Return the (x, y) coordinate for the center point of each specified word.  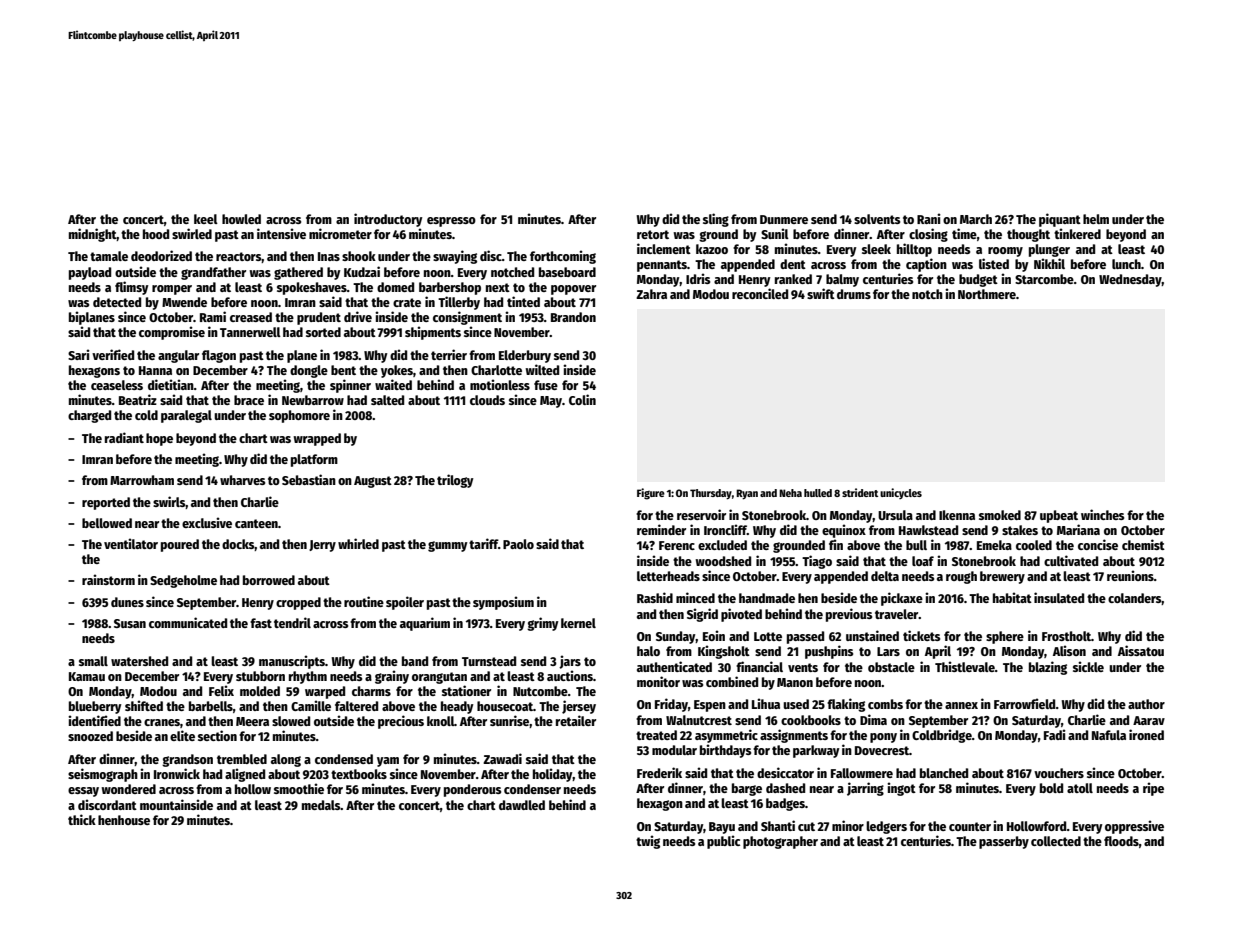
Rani (929, 218)
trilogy (455, 481)
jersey (579, 707)
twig (648, 842)
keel (206, 219)
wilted (542, 369)
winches (1102, 514)
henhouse (124, 820)
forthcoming (563, 257)
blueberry (95, 707)
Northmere (987, 294)
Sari (79, 354)
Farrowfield (1025, 703)
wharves (242, 480)
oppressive (1134, 827)
